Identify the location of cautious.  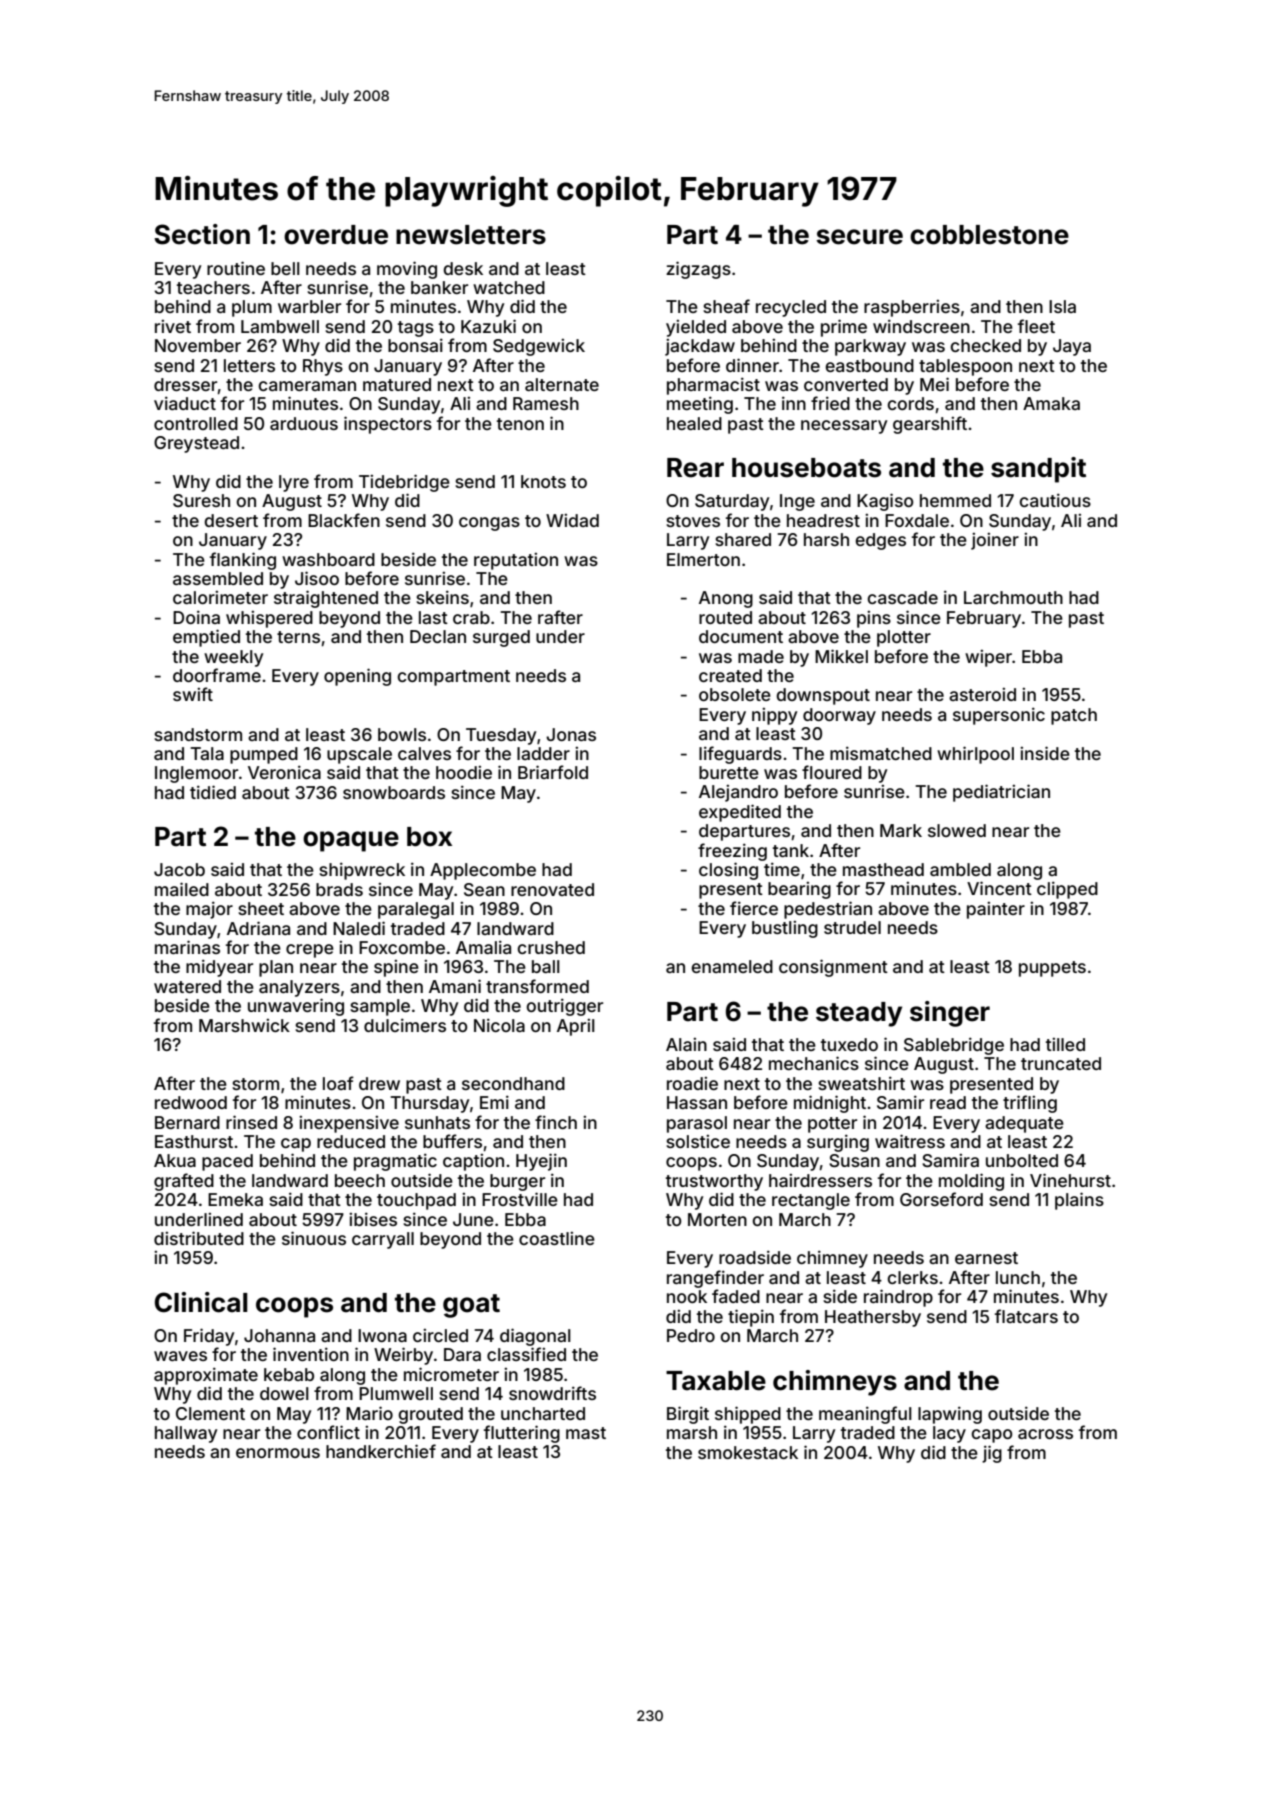
(1055, 500).
